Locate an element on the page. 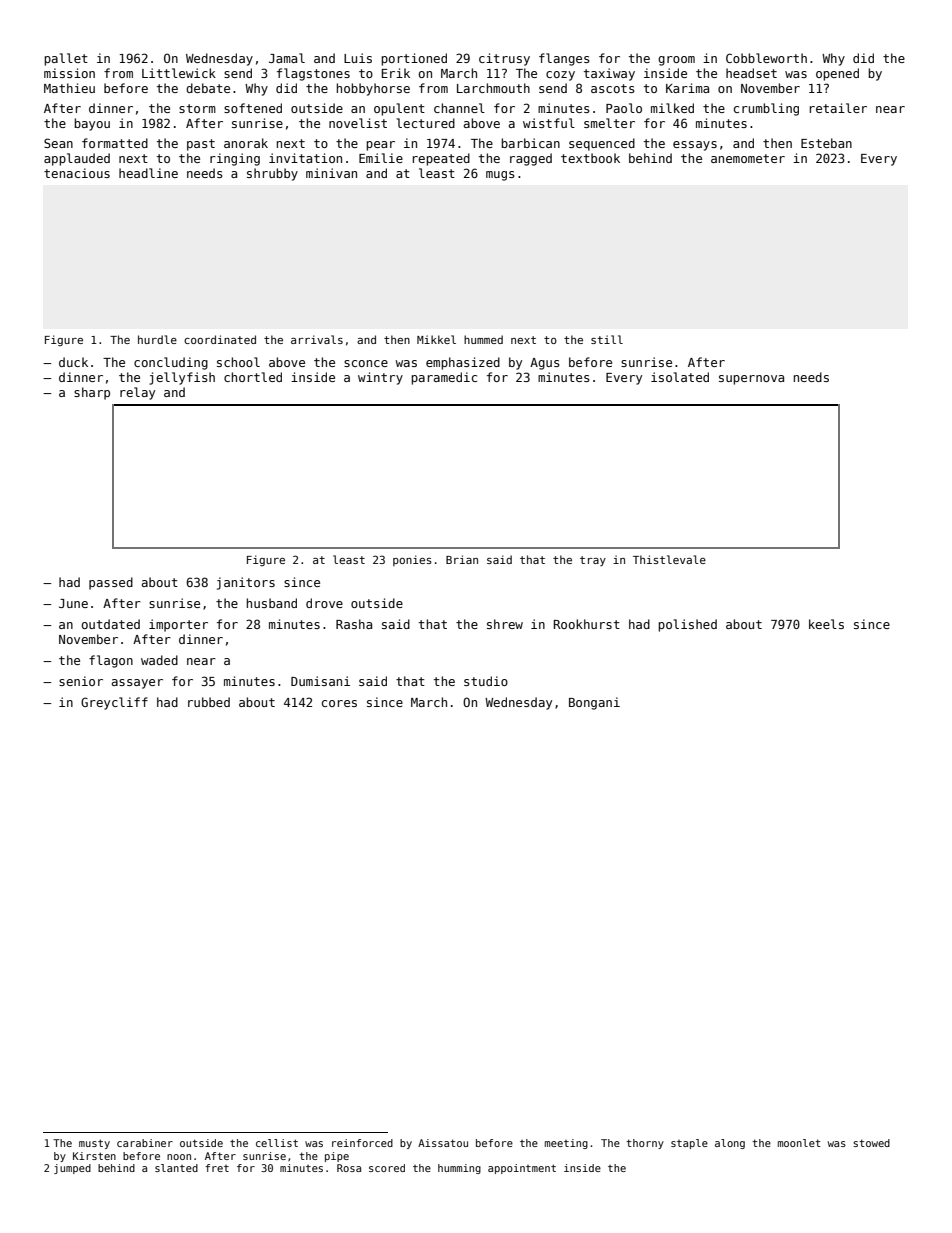 Image resolution: width=952 pixels, height=1233 pixels. Greycliff is located at coordinates (114, 703).
